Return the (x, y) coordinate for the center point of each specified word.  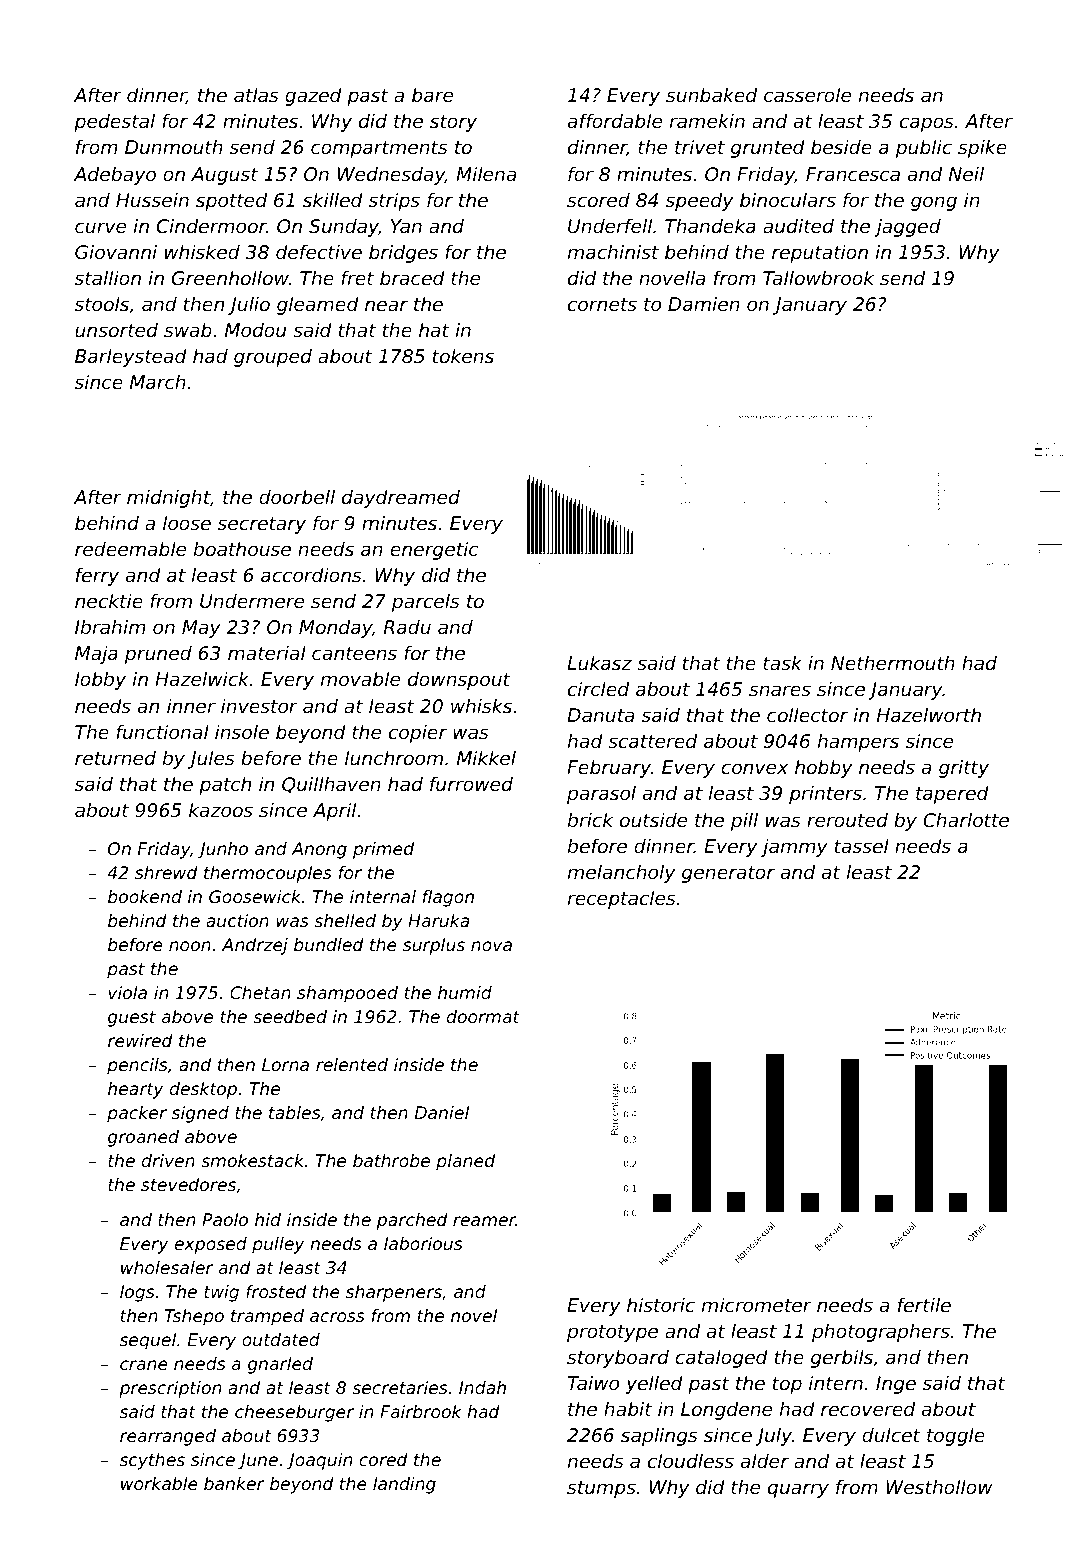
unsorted (116, 329)
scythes (152, 1461)
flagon (448, 898)
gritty (964, 768)
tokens (463, 355)
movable (360, 678)
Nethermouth (893, 663)
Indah (482, 1387)
